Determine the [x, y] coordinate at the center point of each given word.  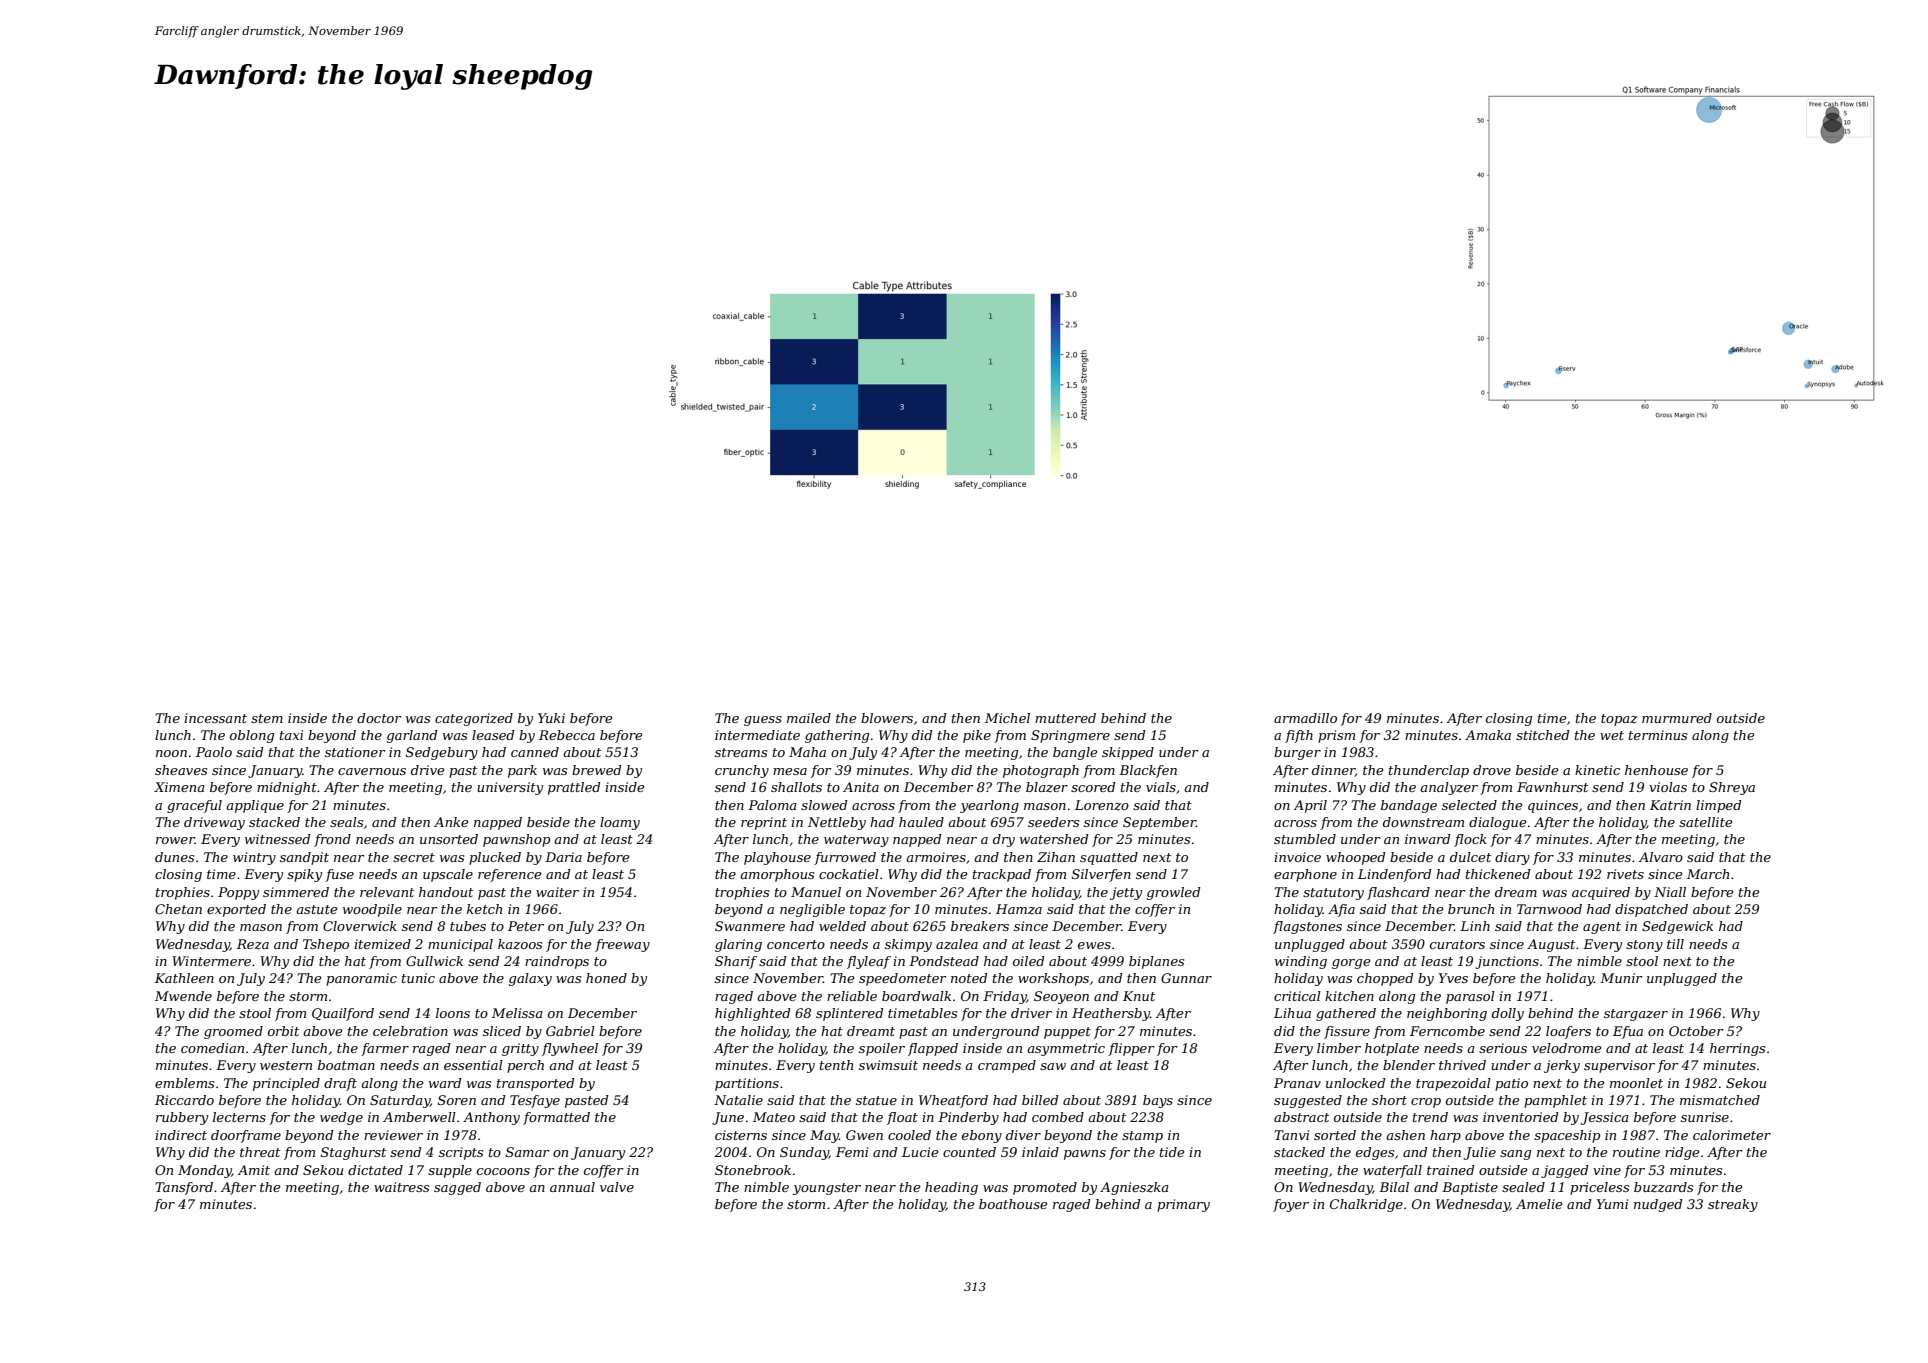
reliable [852, 996]
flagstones [1307, 927]
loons [453, 1013]
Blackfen [1148, 771]
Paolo [214, 752]
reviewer [393, 1135]
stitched [1542, 735]
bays [1158, 1101]
